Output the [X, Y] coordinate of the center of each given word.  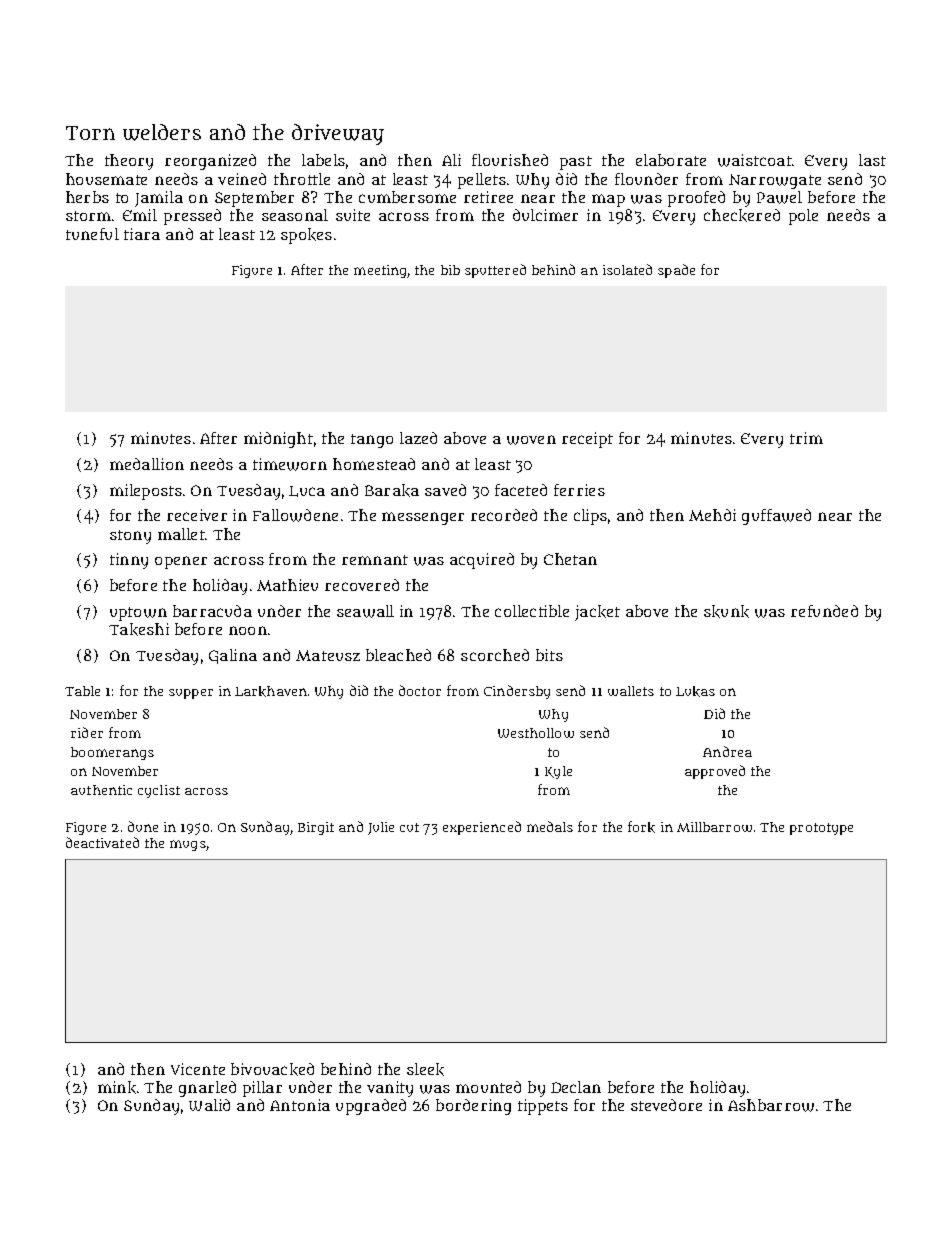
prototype [821, 829]
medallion [147, 464]
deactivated [102, 842]
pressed [192, 217]
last [872, 160]
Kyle [558, 772]
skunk [726, 611]
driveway [338, 134]
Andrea [727, 751]
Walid [209, 1105]
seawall [365, 611]
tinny [129, 561]
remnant [375, 560]
